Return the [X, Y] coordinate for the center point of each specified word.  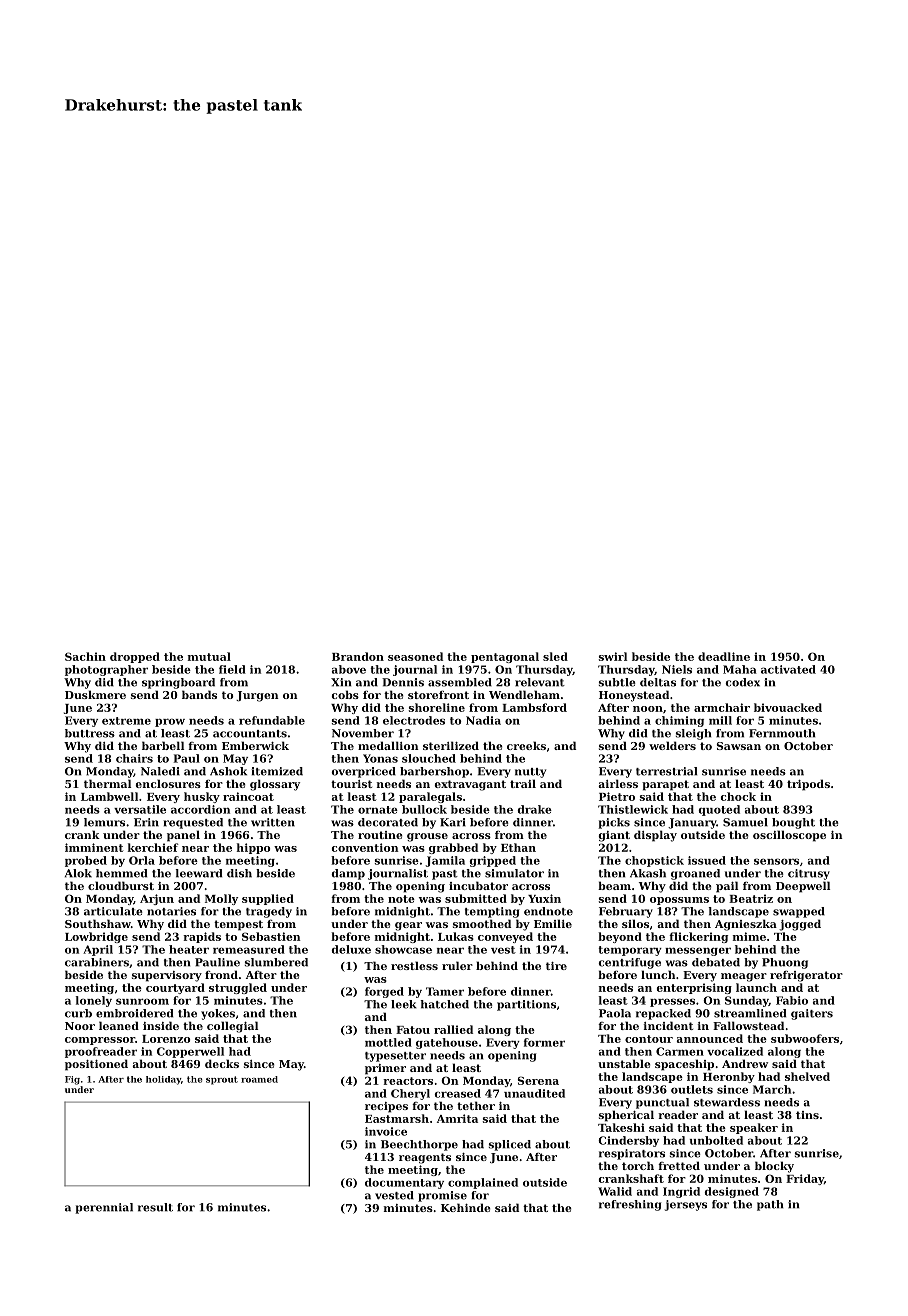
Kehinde [466, 1207]
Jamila [445, 861]
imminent [94, 847]
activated [788, 669]
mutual [209, 656]
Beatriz [751, 898]
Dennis [403, 682]
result [155, 1207]
